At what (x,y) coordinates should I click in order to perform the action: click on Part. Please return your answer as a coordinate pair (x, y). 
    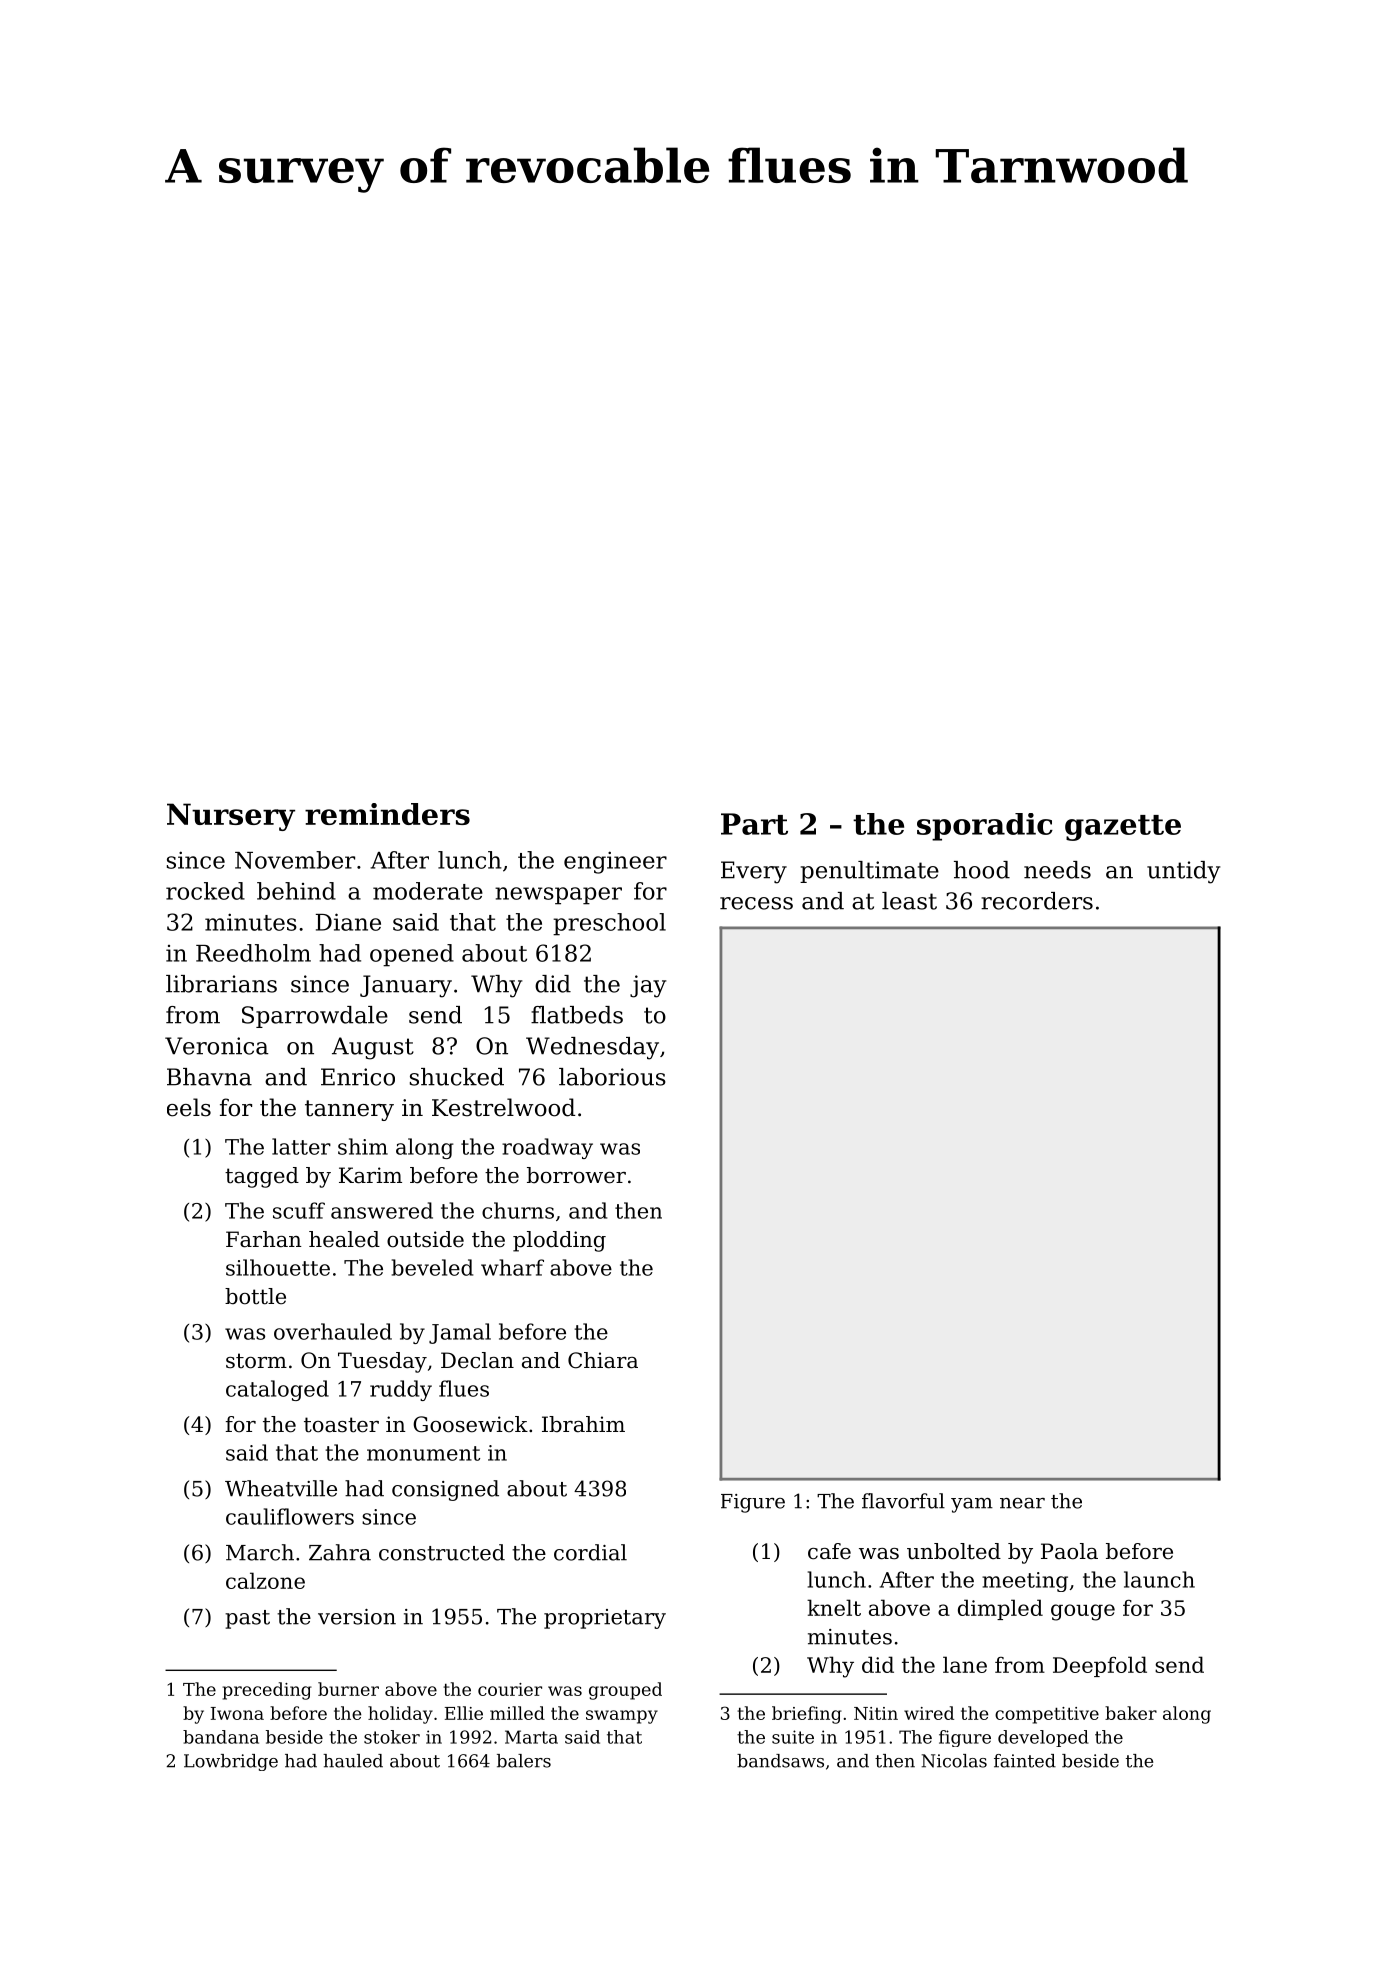
    Looking at the image, I should click on (754, 824).
